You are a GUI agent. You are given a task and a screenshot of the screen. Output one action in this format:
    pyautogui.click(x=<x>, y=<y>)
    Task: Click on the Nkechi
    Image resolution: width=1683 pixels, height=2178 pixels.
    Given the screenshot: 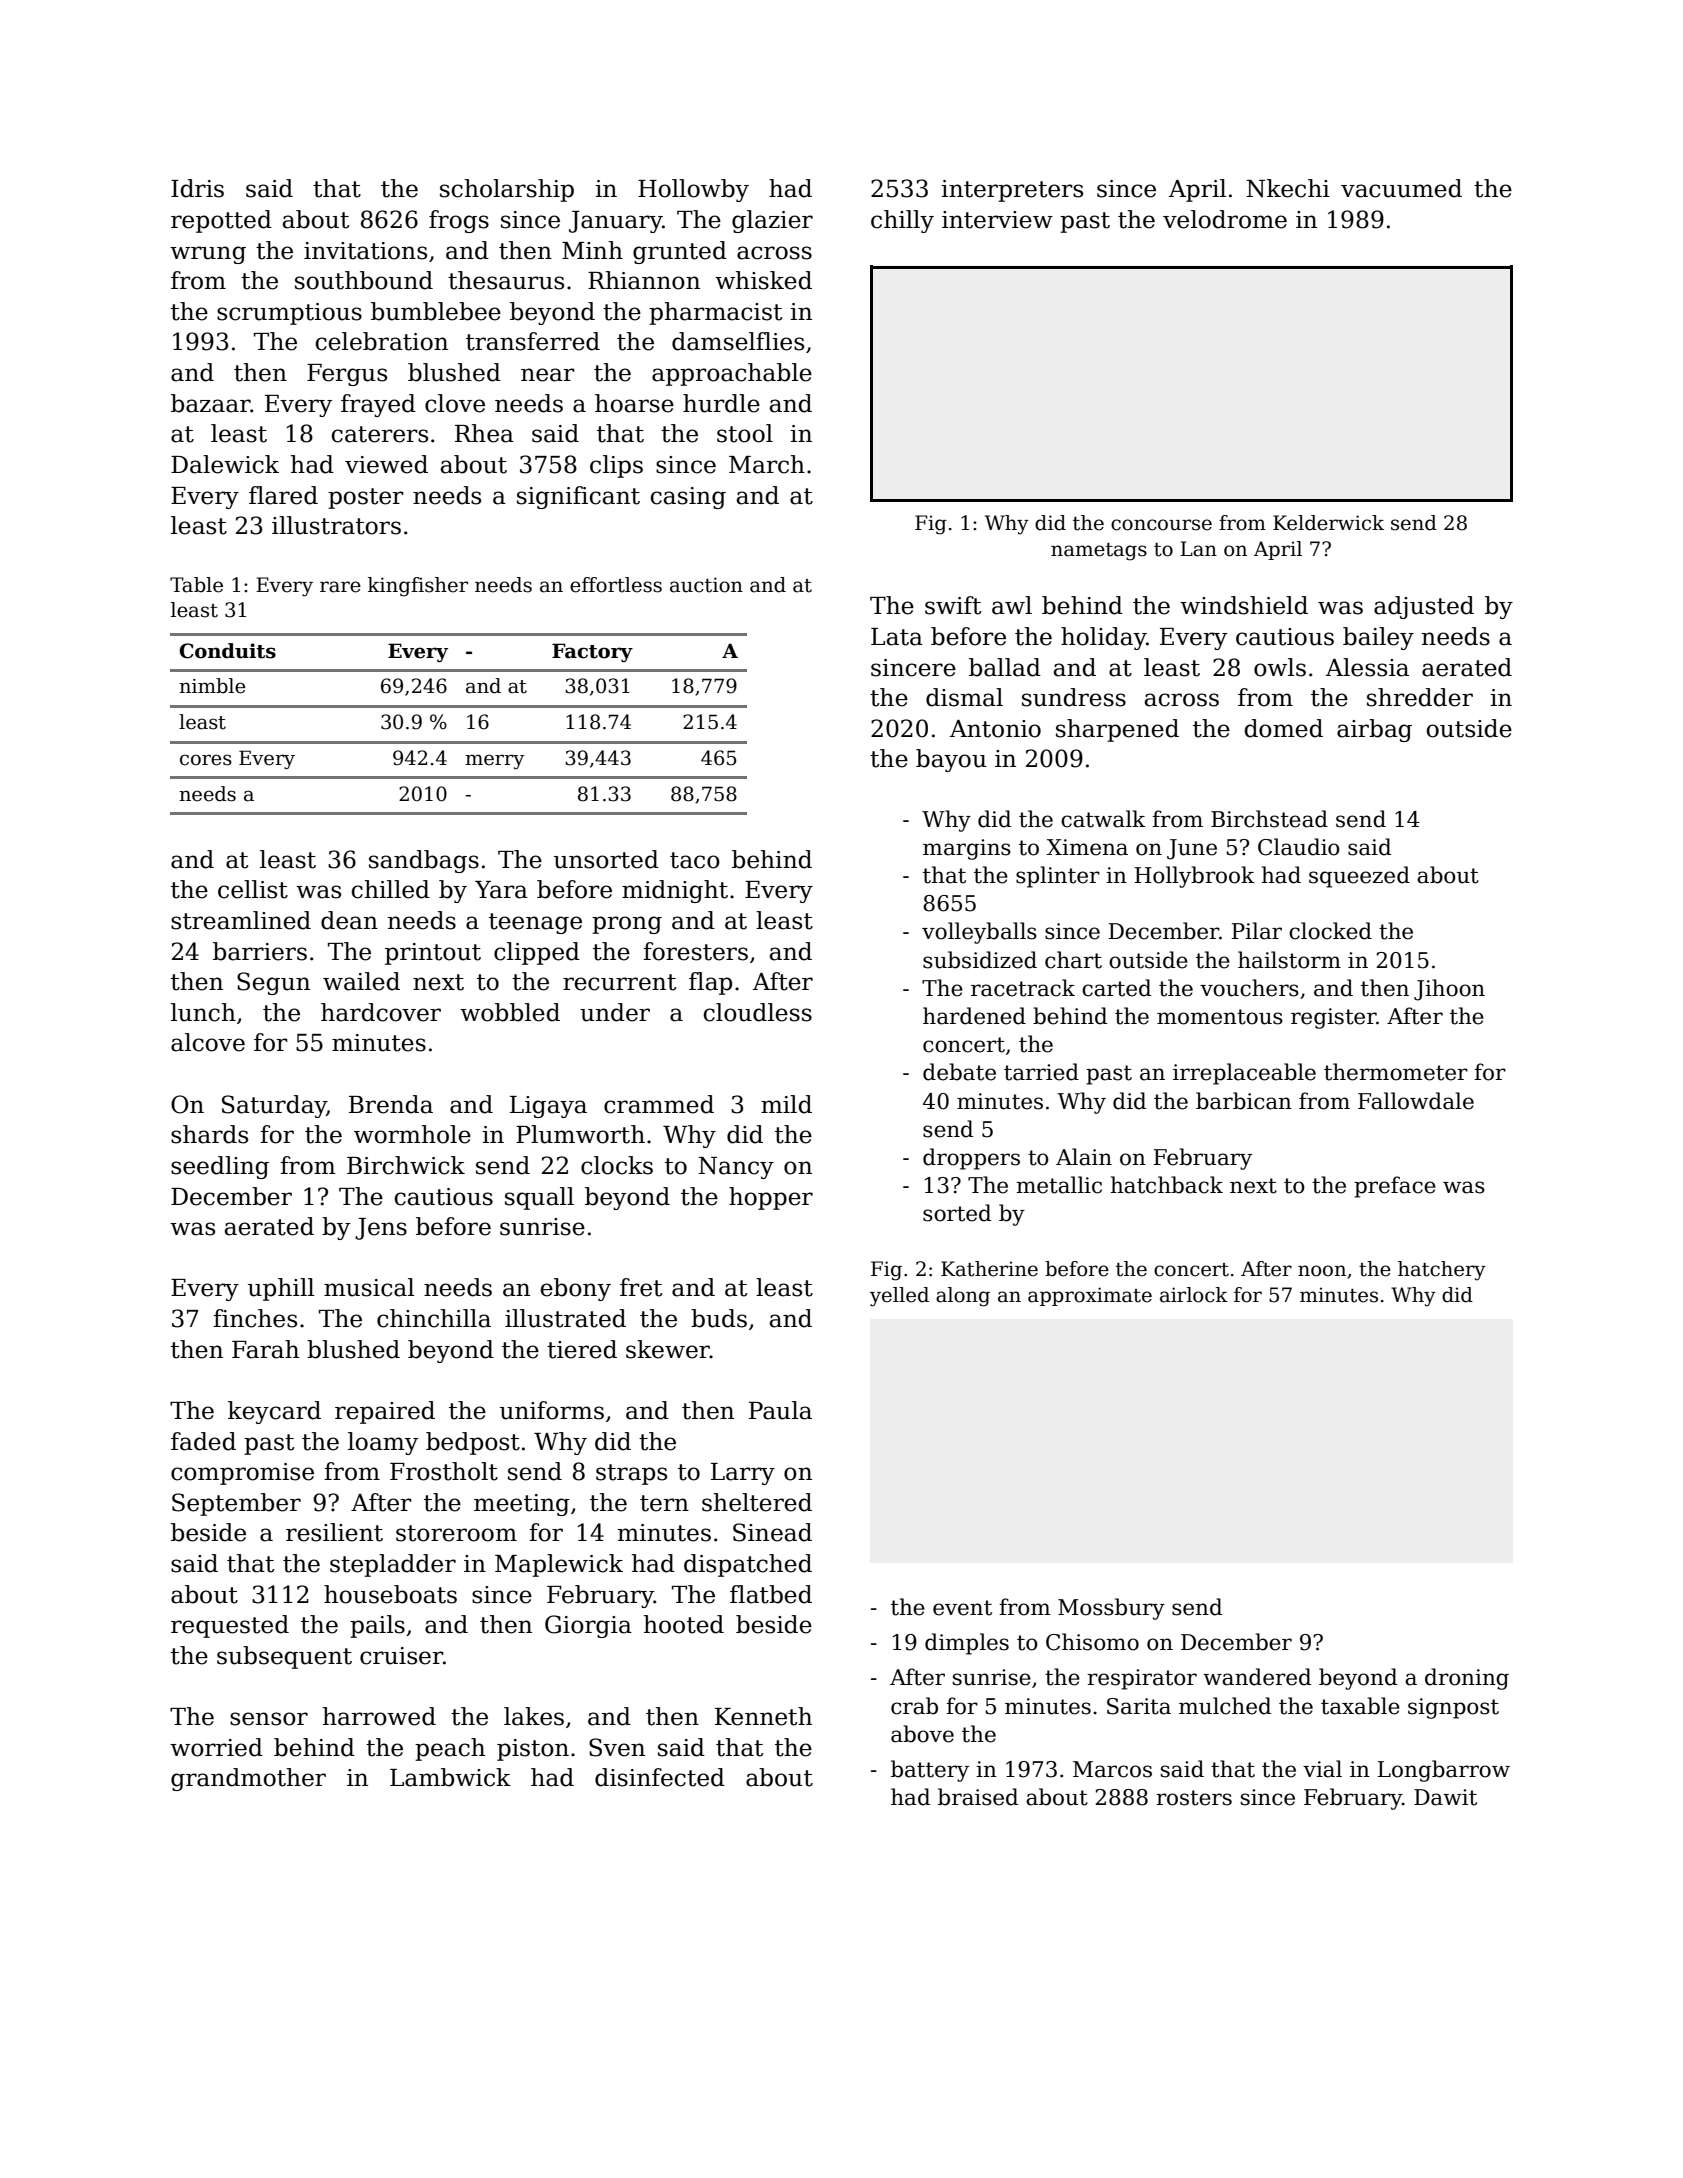 What is the action you would take?
    pyautogui.click(x=1288, y=188)
